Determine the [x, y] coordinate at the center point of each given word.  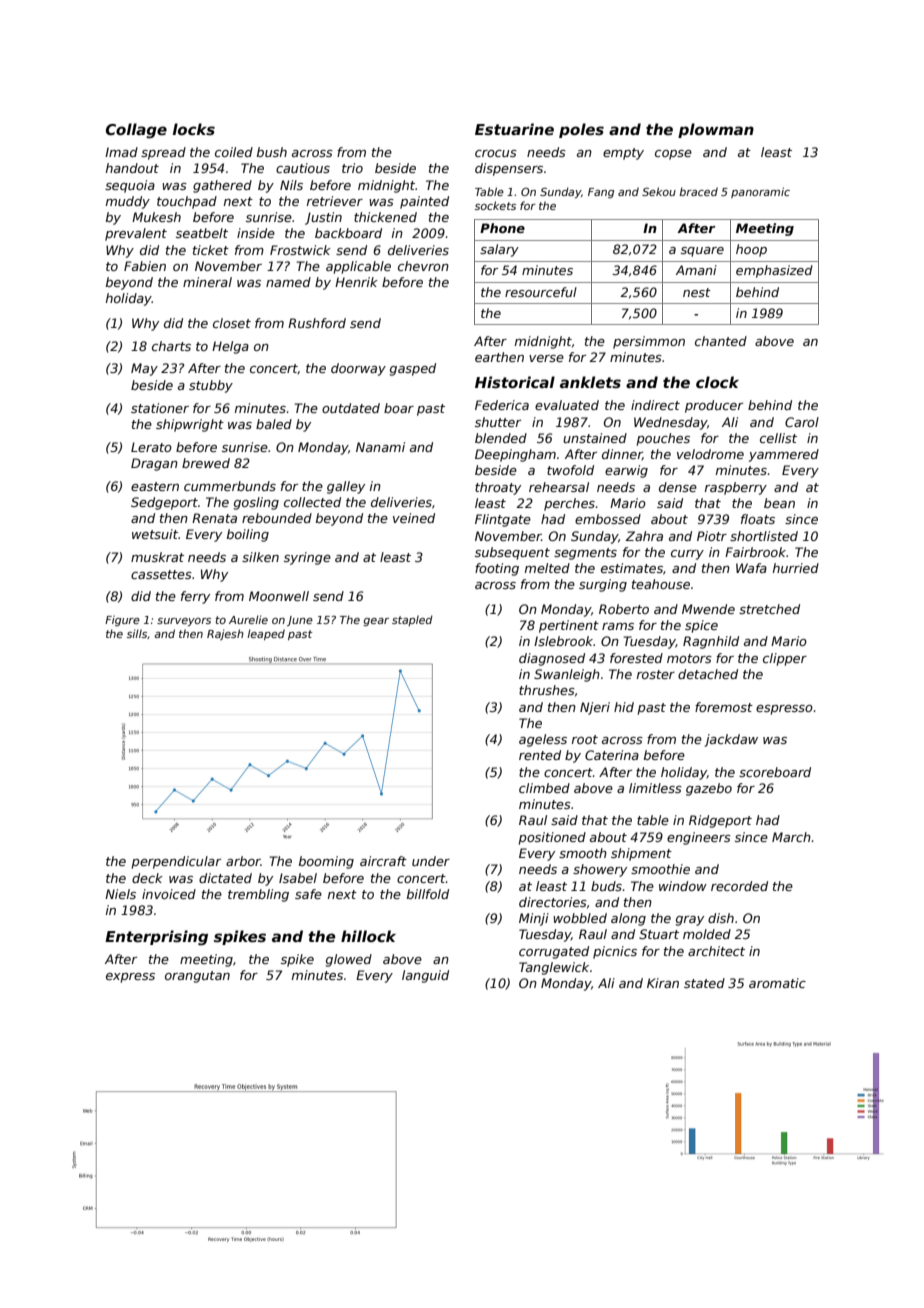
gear [376, 622]
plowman [716, 130]
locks [194, 129]
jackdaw [731, 740]
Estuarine [514, 129]
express [130, 978]
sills [137, 633]
